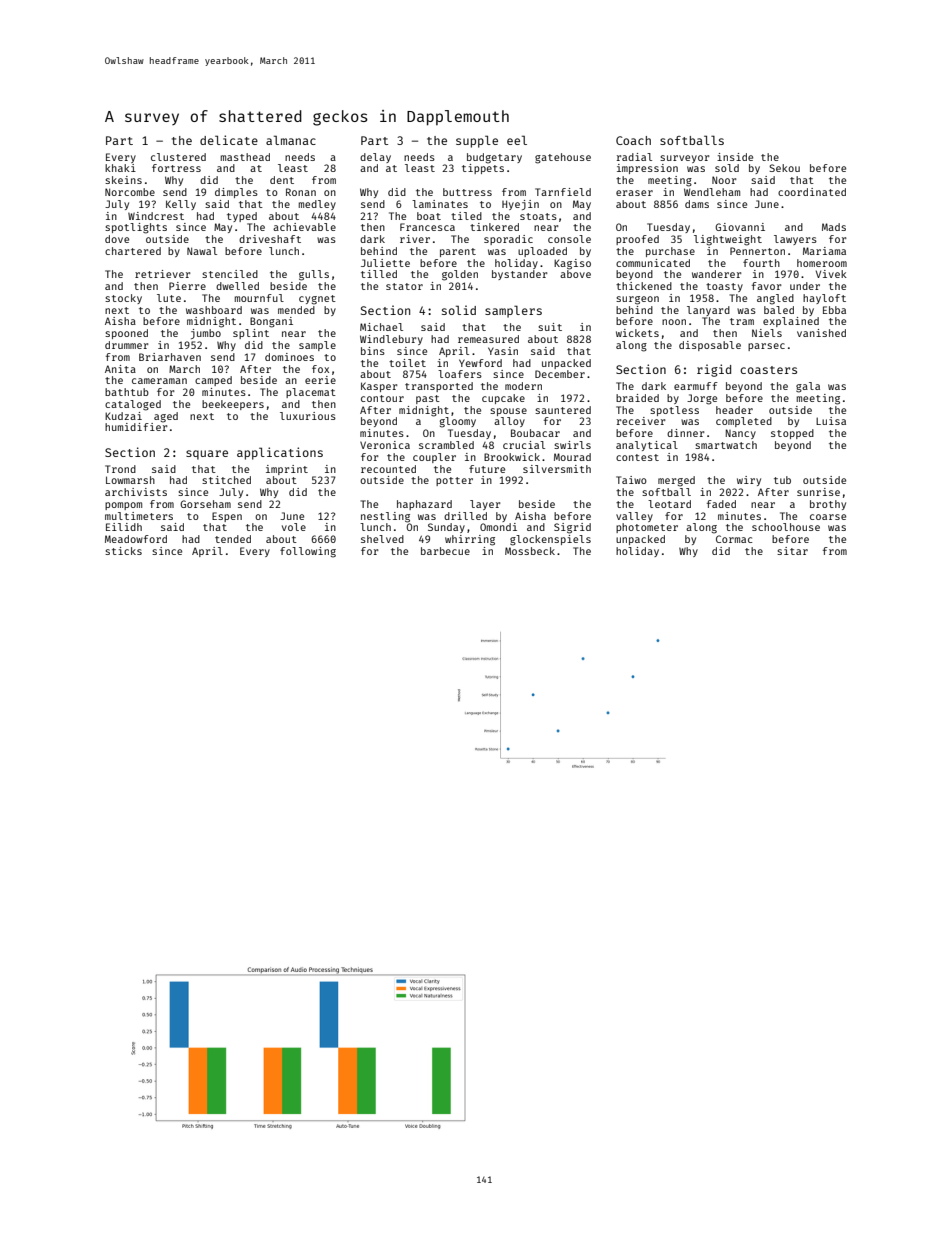 This image has width=952, height=1233. Describe the element at coordinates (123, 551) in the image. I see `sticks` at that location.
